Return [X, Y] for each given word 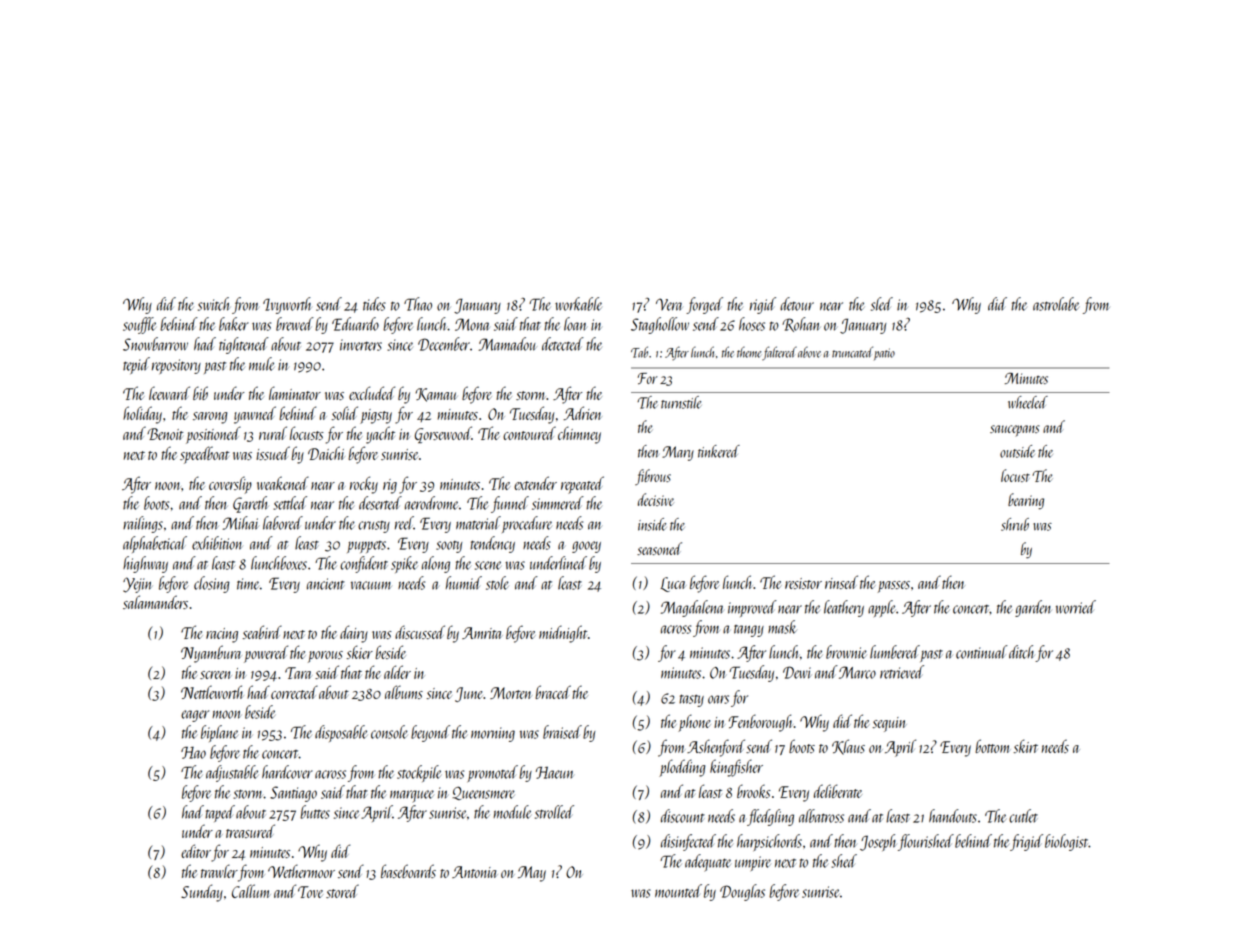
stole [497, 583]
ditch [1022, 652]
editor [196, 851]
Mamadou [507, 344]
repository [176, 366]
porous [325, 657]
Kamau [436, 395]
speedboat [205, 455]
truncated [852, 352]
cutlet [1023, 816]
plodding [682, 768]
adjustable [232, 773]
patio [884, 354]
